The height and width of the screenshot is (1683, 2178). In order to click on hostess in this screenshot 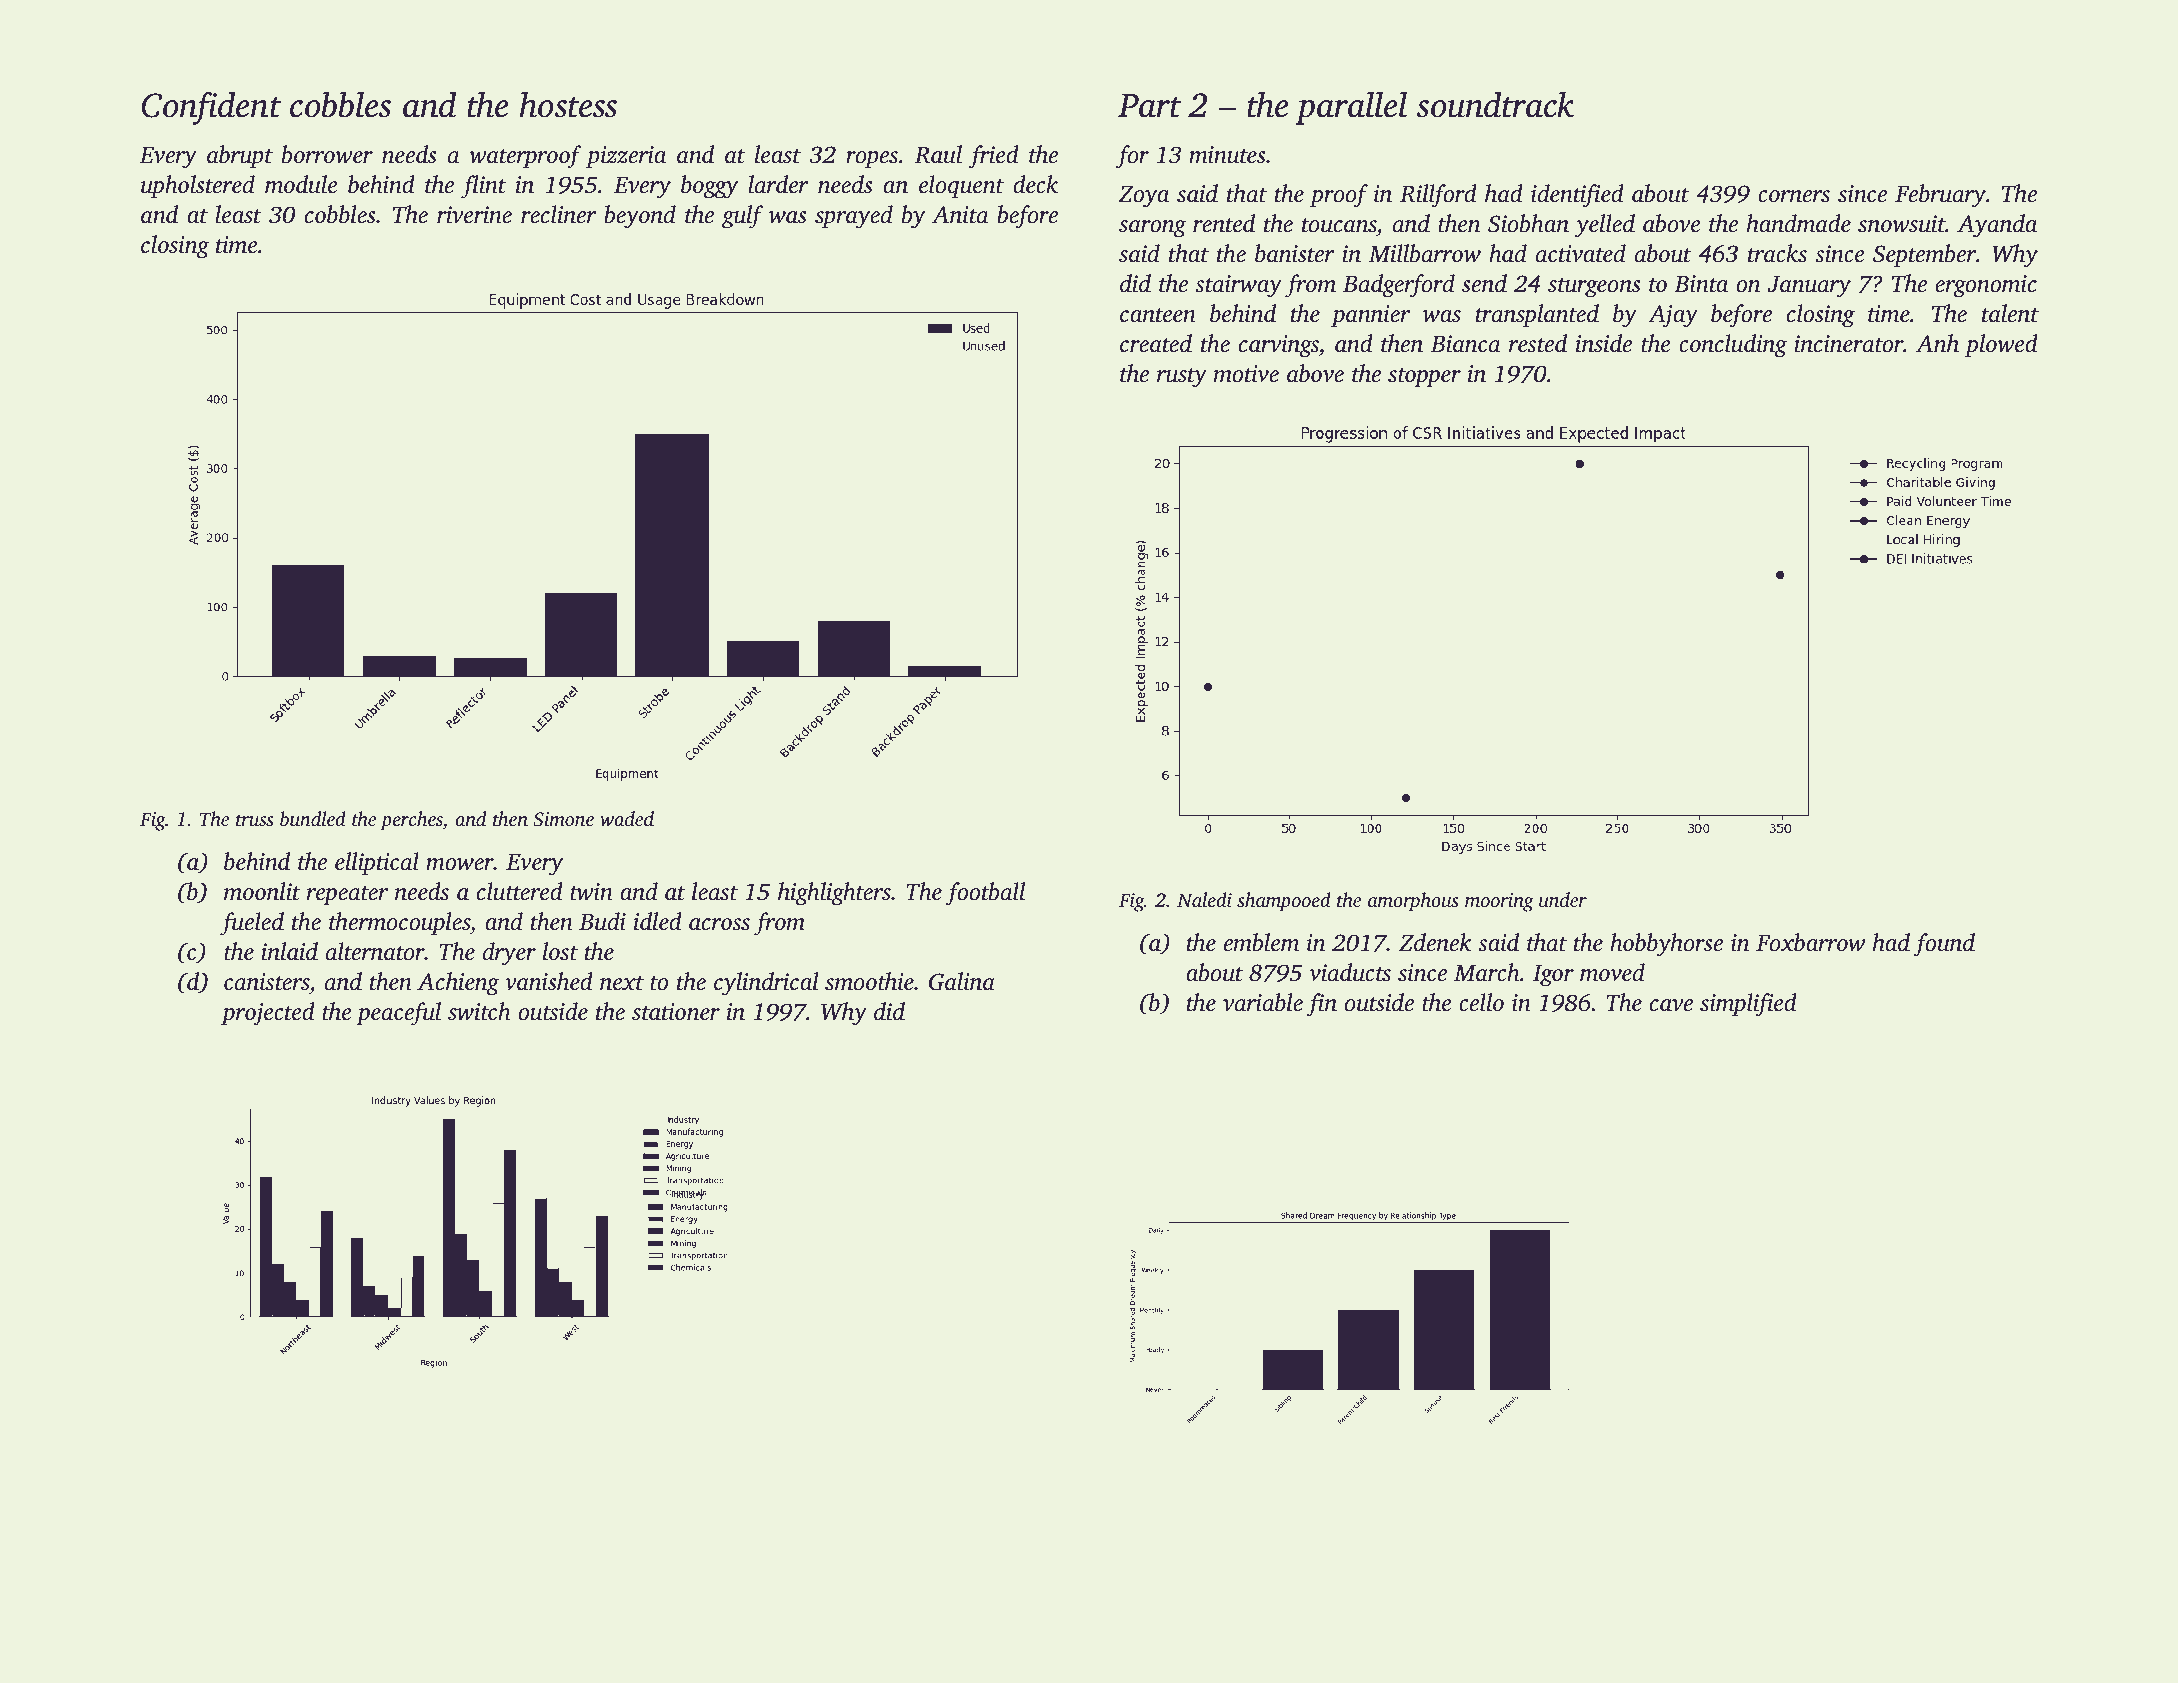, I will do `click(568, 104)`.
